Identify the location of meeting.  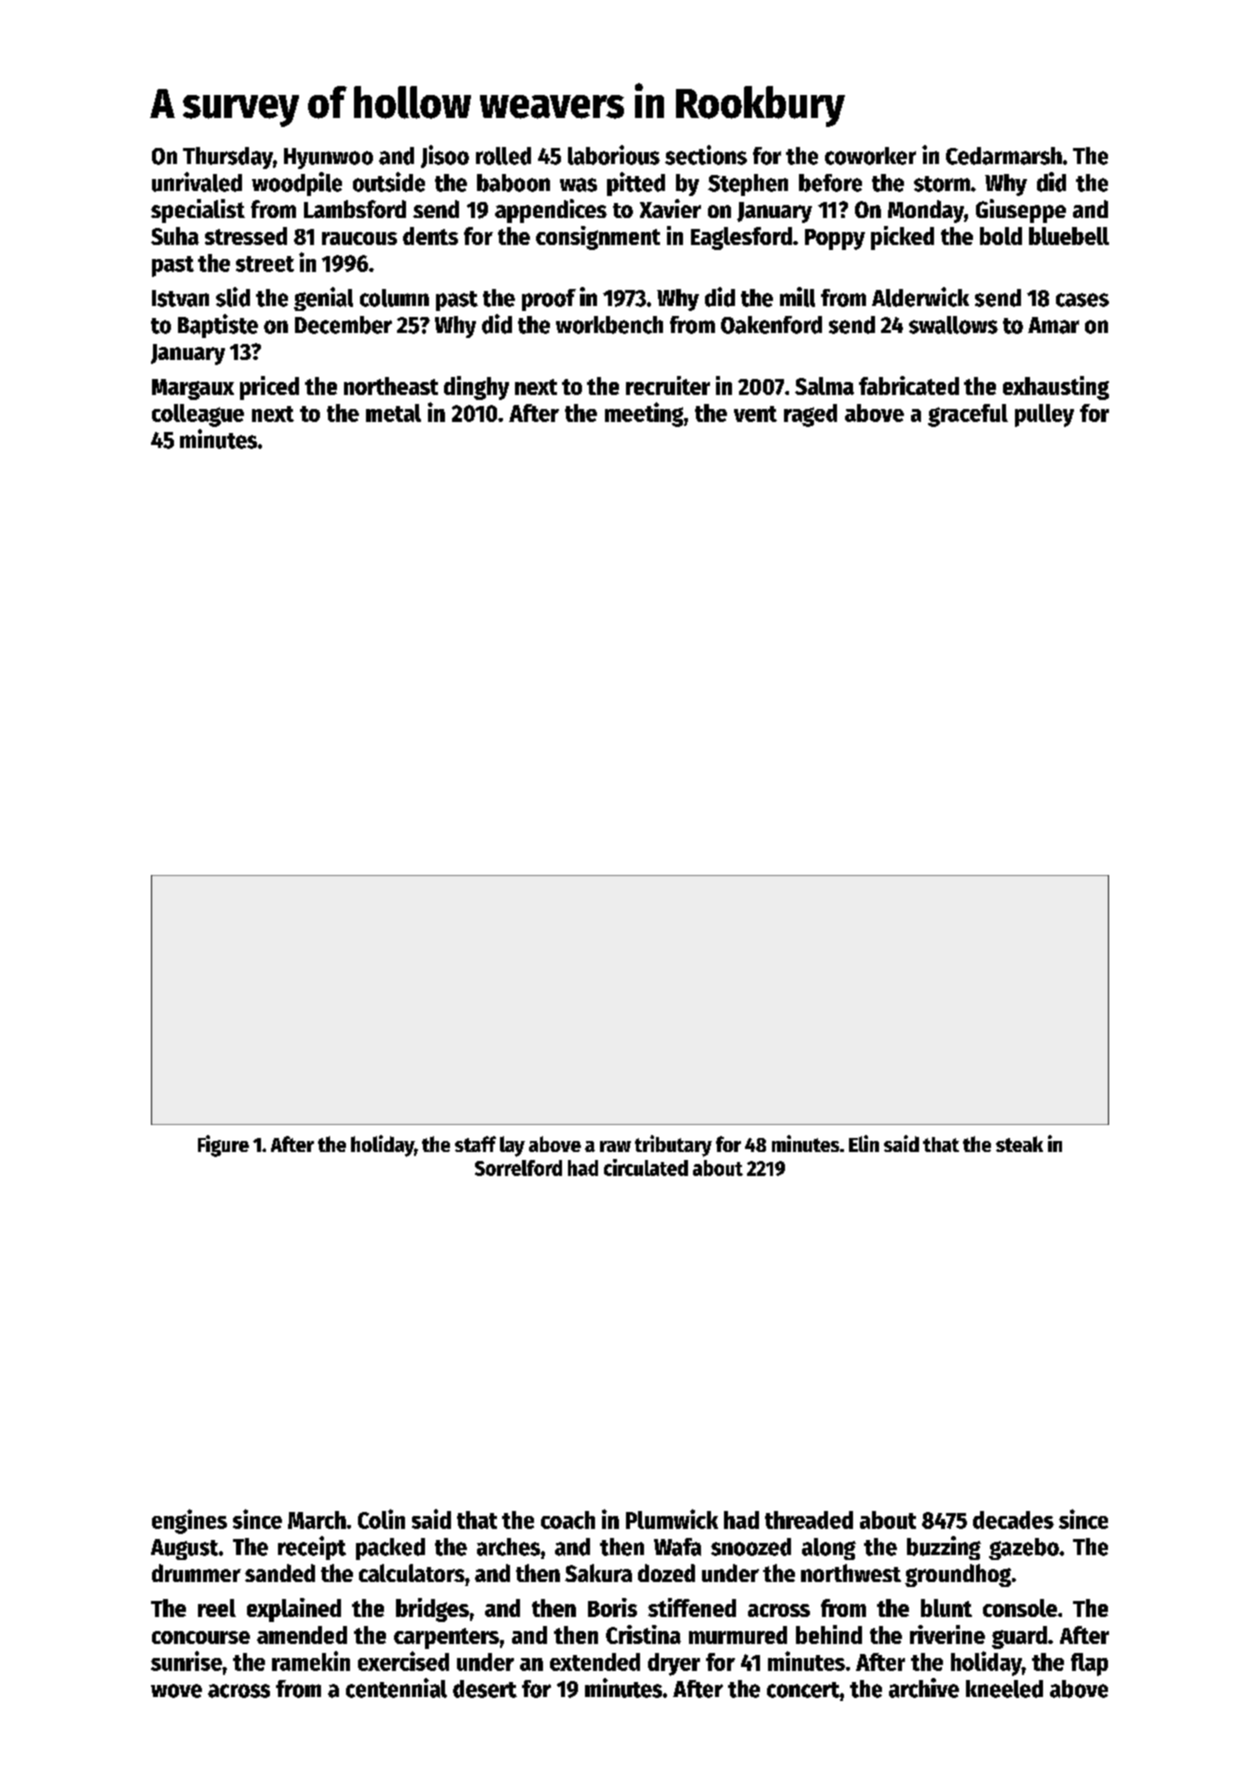
(644, 414).
